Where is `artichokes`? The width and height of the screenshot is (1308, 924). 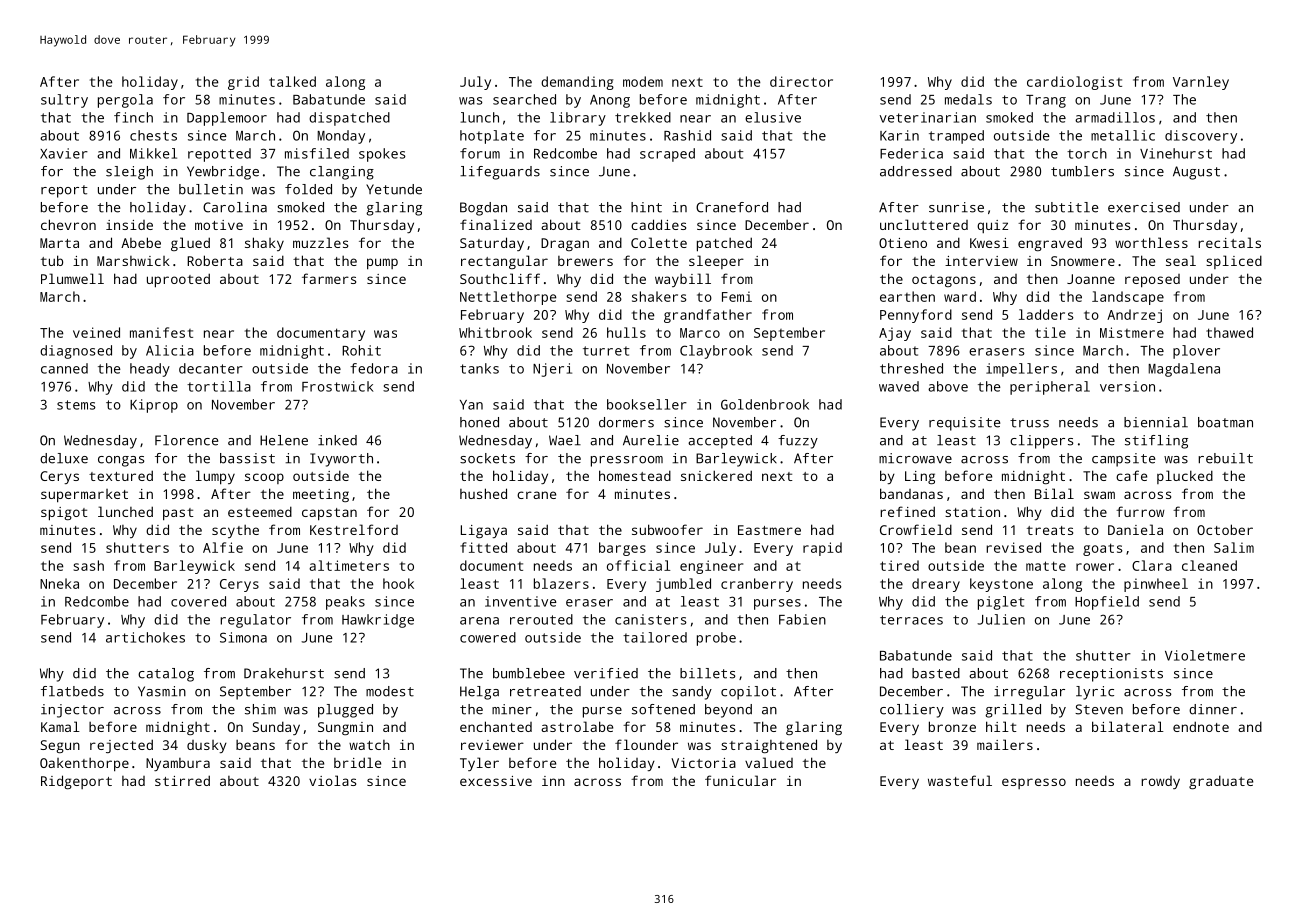
artichokes is located at coordinates (145, 637).
